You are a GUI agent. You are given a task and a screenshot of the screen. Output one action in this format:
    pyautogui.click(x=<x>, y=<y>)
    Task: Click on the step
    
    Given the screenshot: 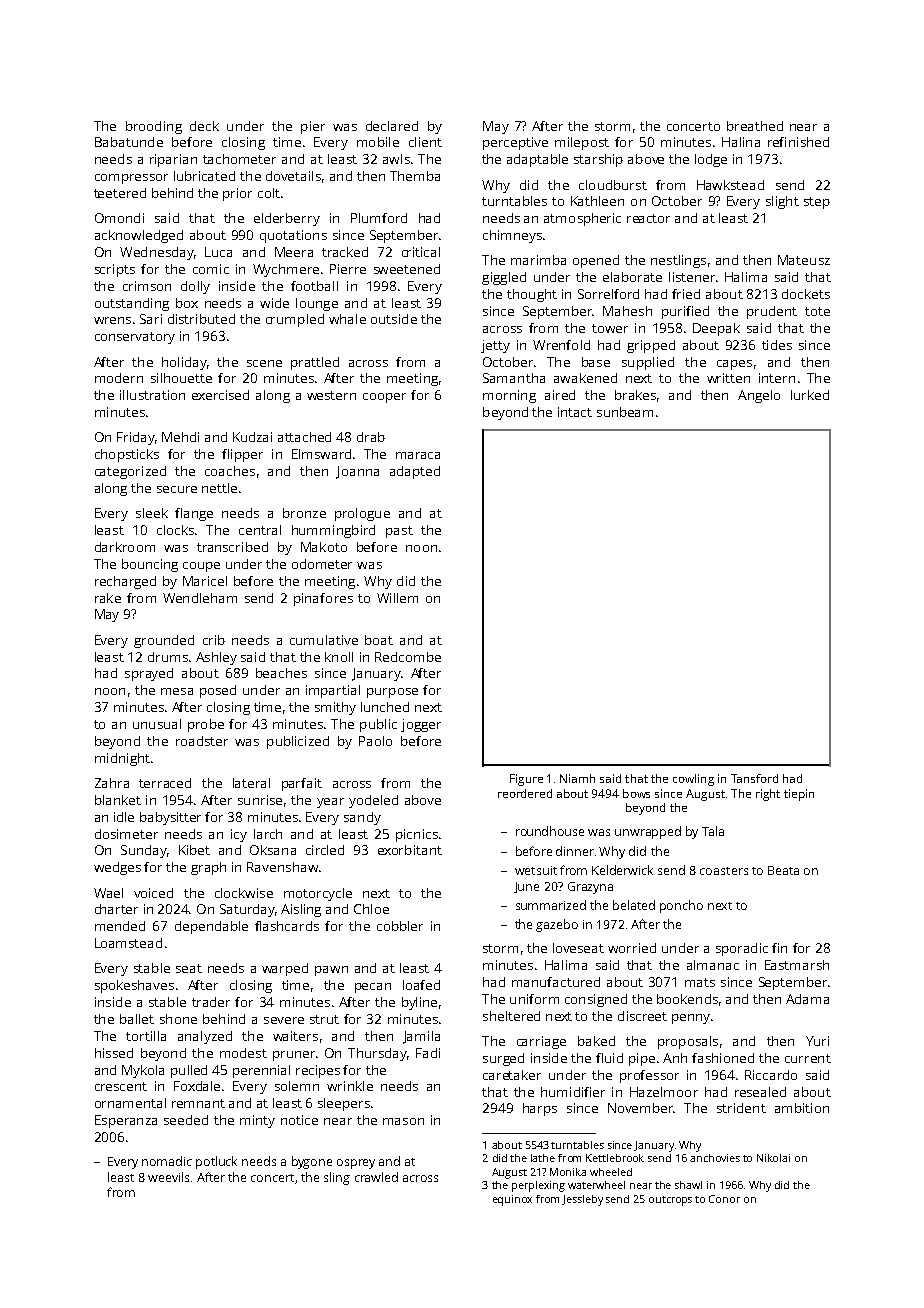 What is the action you would take?
    pyautogui.click(x=817, y=203)
